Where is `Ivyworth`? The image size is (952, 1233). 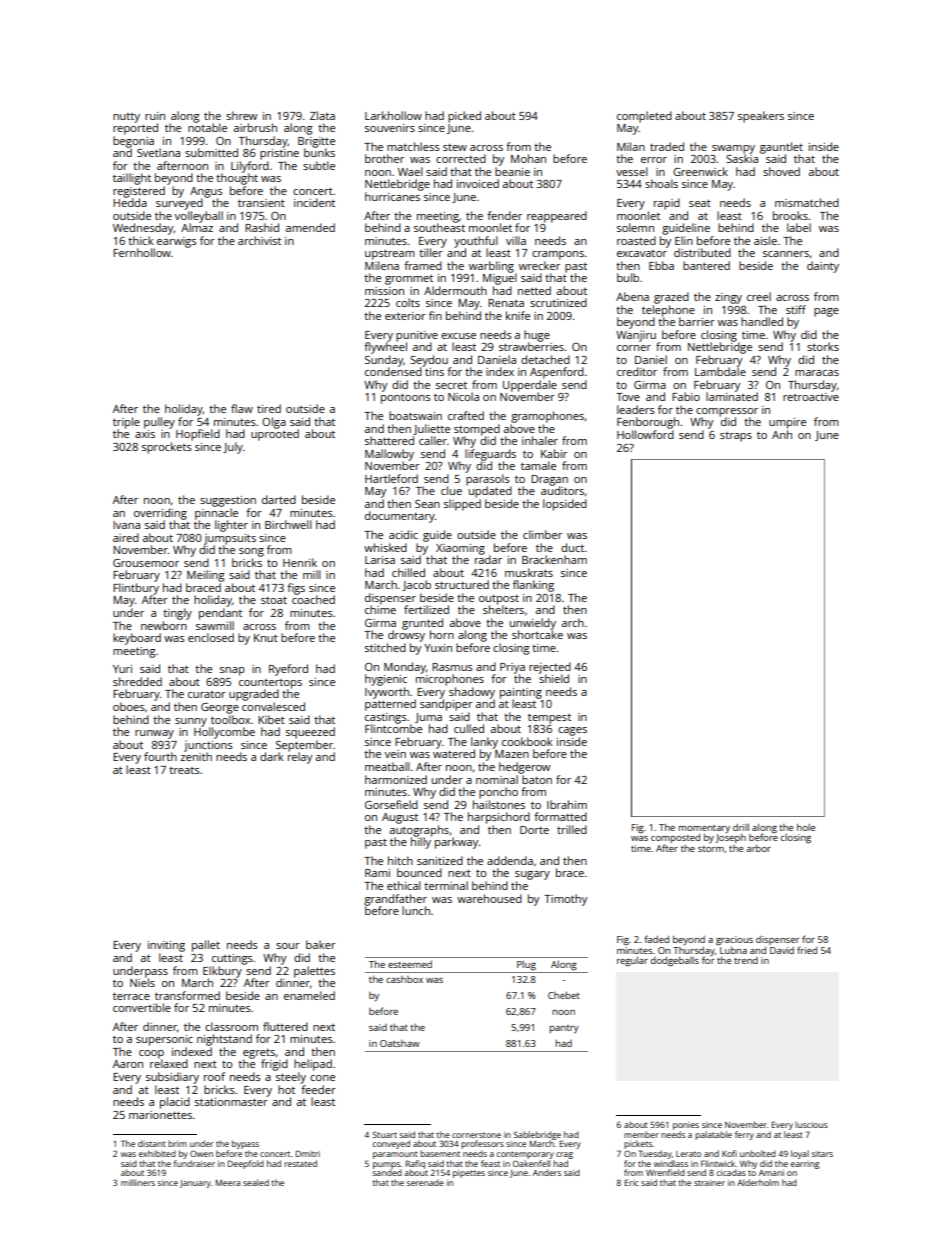
Ivyworth is located at coordinates (387, 693).
